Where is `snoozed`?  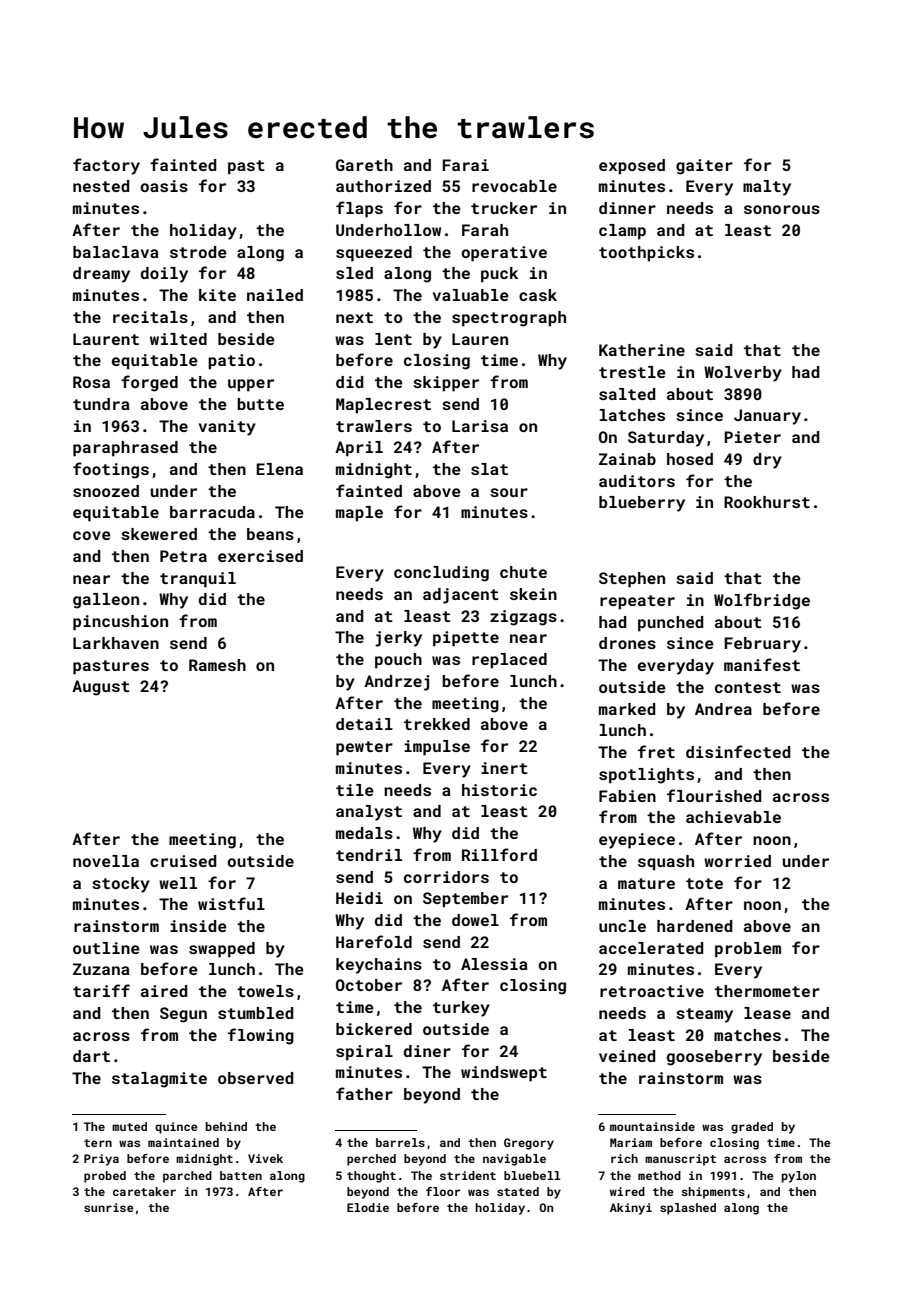 snoozed is located at coordinates (106, 491).
